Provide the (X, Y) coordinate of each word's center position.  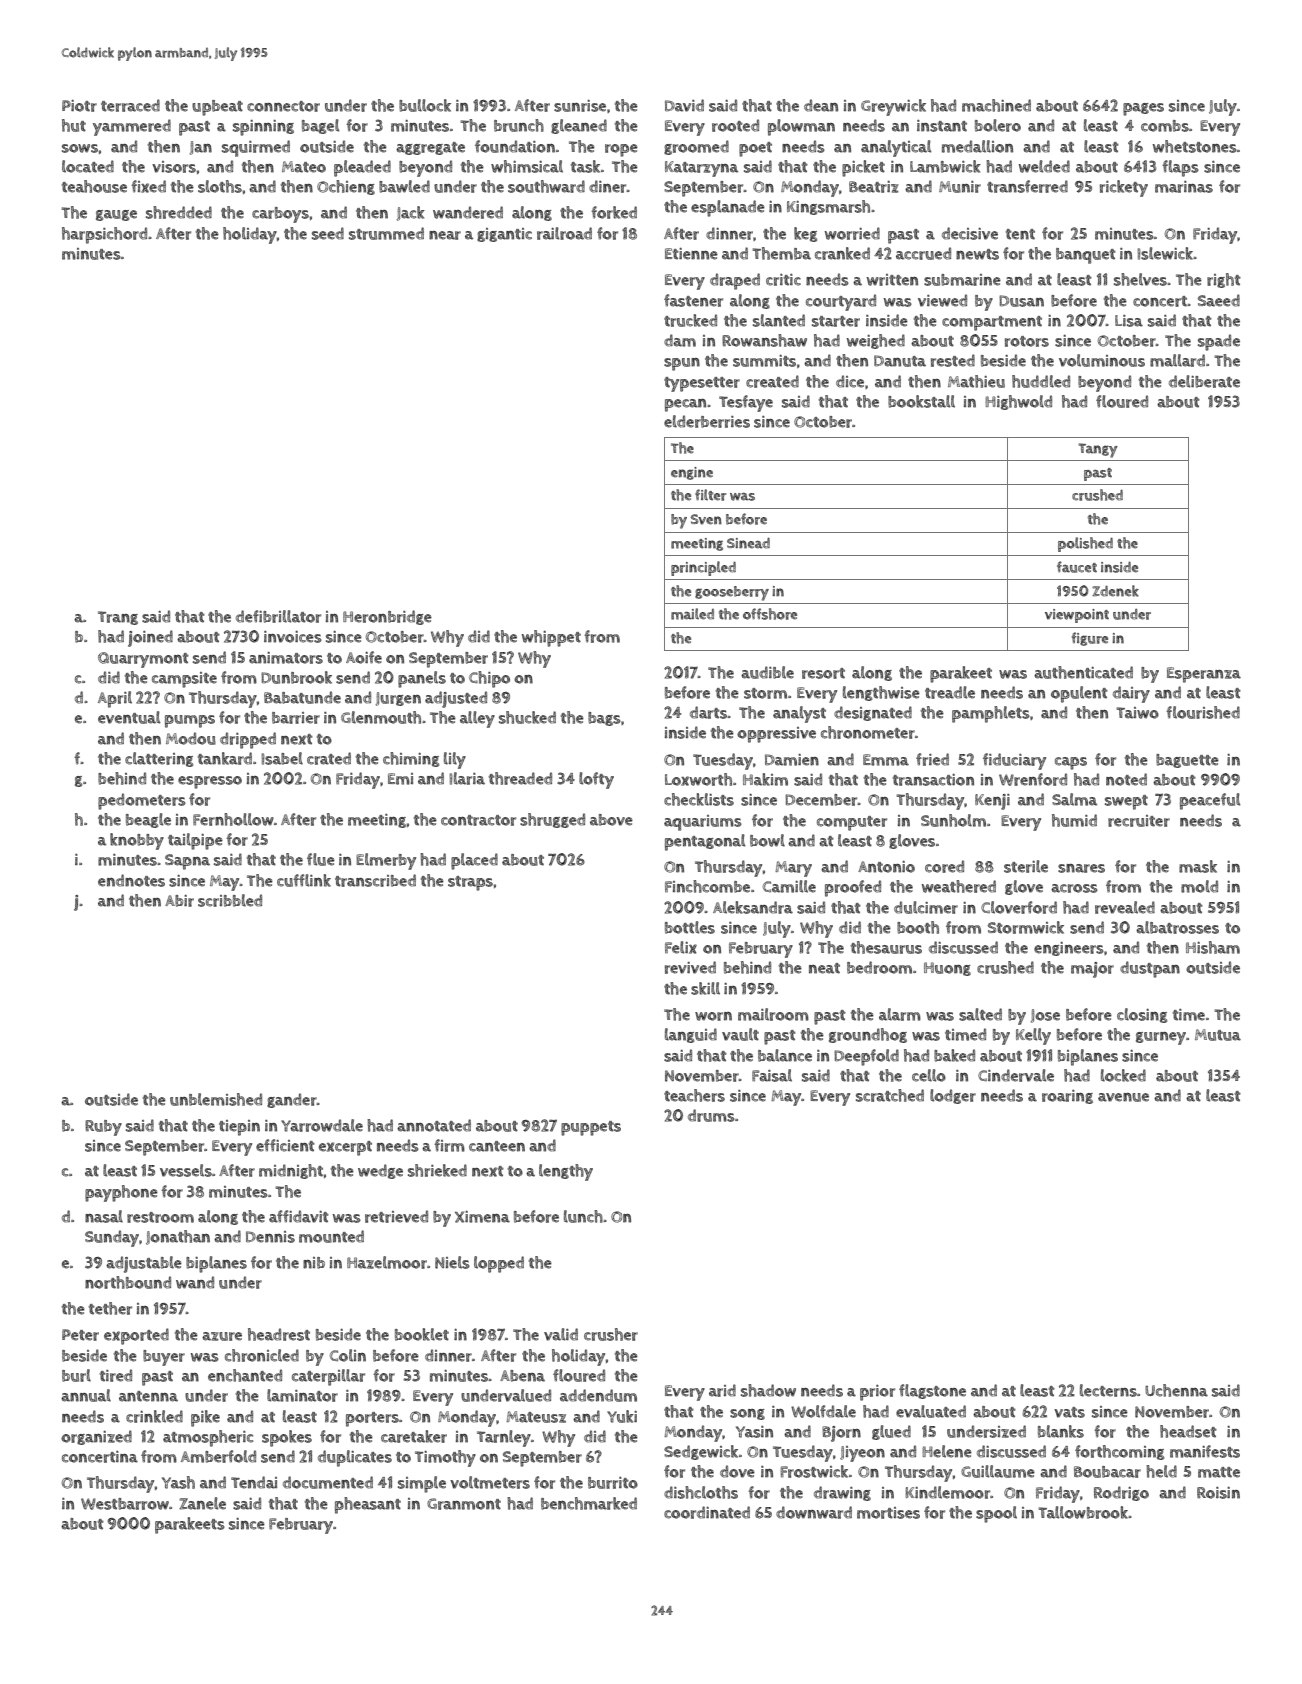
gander (292, 1100)
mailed (692, 614)
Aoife (364, 657)
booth (918, 927)
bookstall (921, 401)
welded (1044, 166)
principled (703, 568)
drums (711, 1115)
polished (1085, 544)
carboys (280, 215)
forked (614, 212)
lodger (953, 1096)
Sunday (112, 1238)
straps (470, 883)
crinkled (154, 1416)
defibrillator (278, 616)
